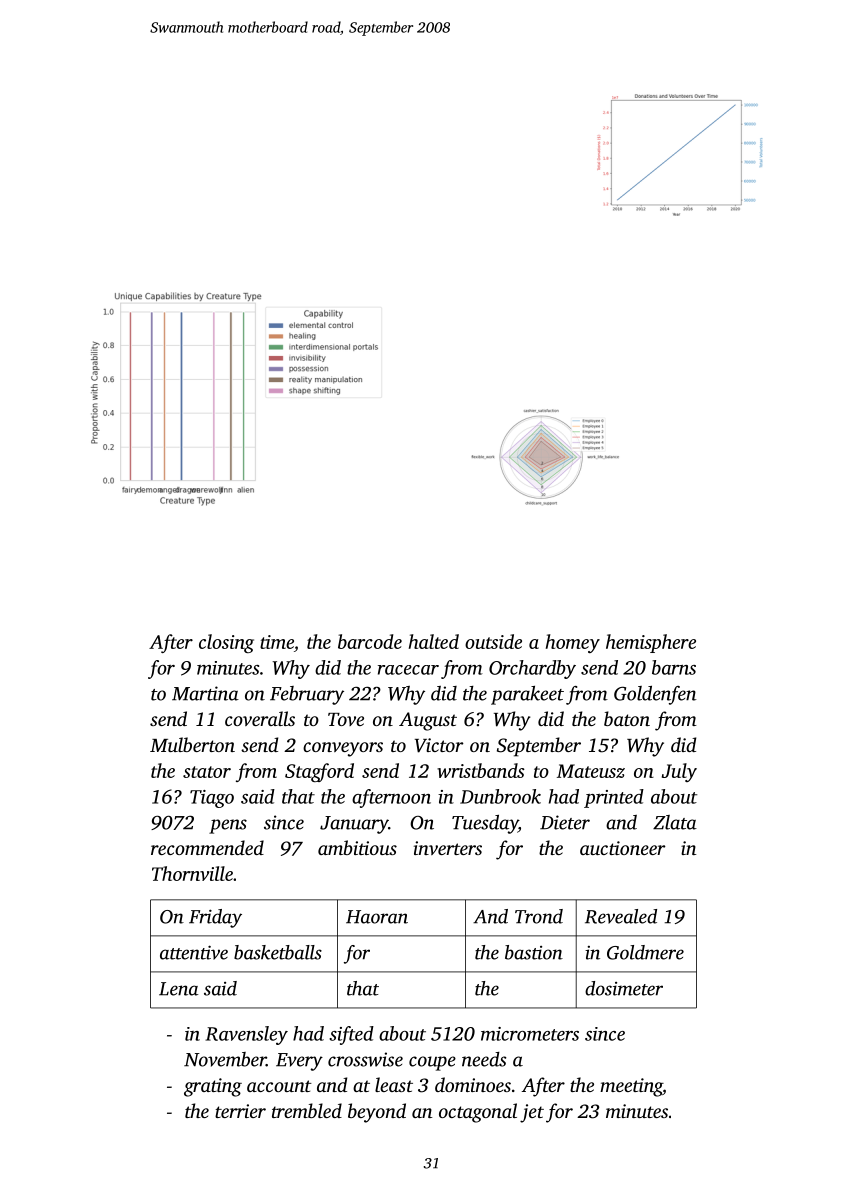  Describe the element at coordinates (651, 643) in the screenshot. I see `hemisphere` at that location.
